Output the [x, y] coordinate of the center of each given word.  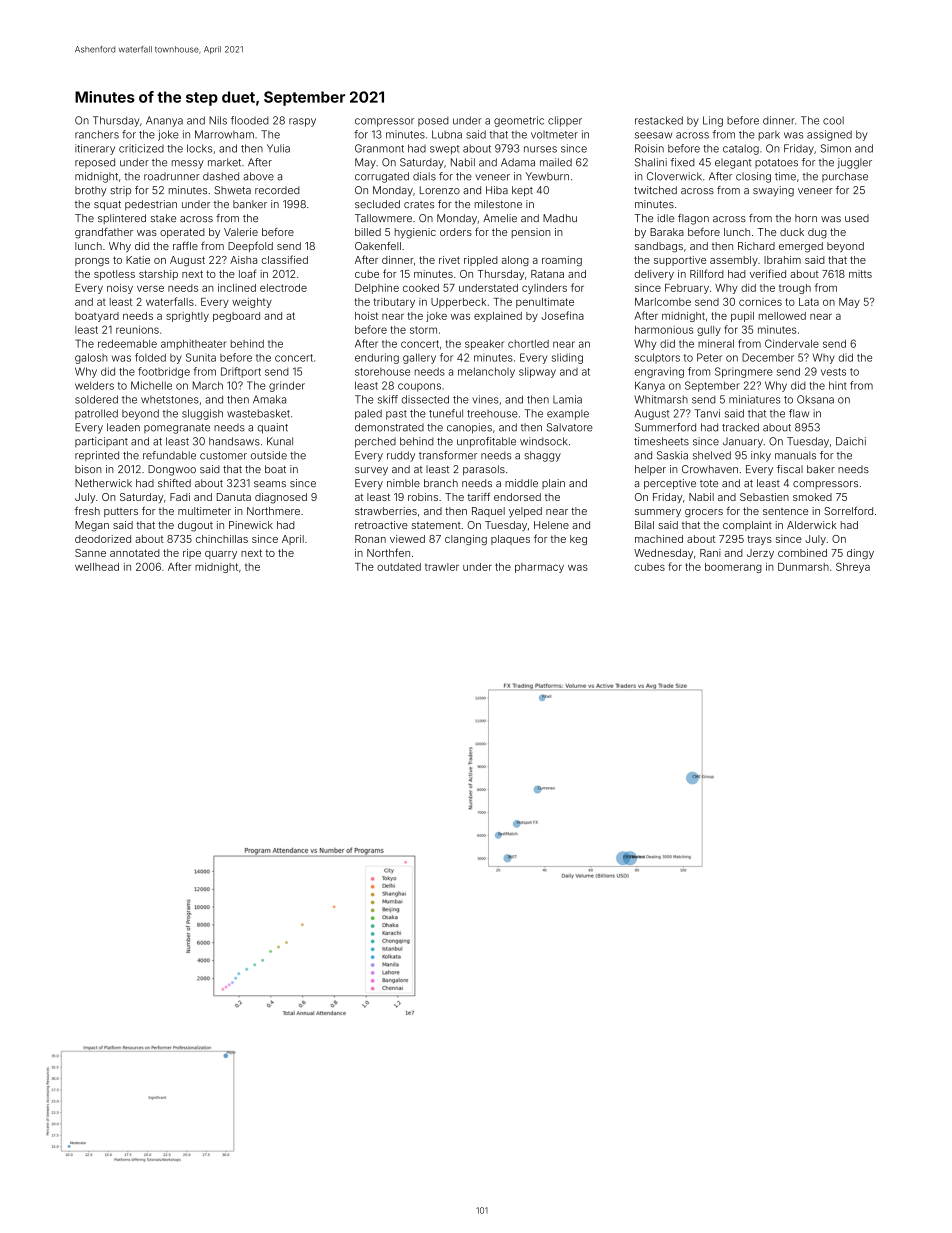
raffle [185, 245]
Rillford [707, 273]
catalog [741, 149]
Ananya [164, 121]
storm [423, 330]
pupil [742, 317]
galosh [91, 358]
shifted [174, 483]
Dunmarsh [803, 567]
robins [423, 497]
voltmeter [554, 135]
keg [578, 540]
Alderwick [812, 525]
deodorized [103, 539]
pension [531, 233]
